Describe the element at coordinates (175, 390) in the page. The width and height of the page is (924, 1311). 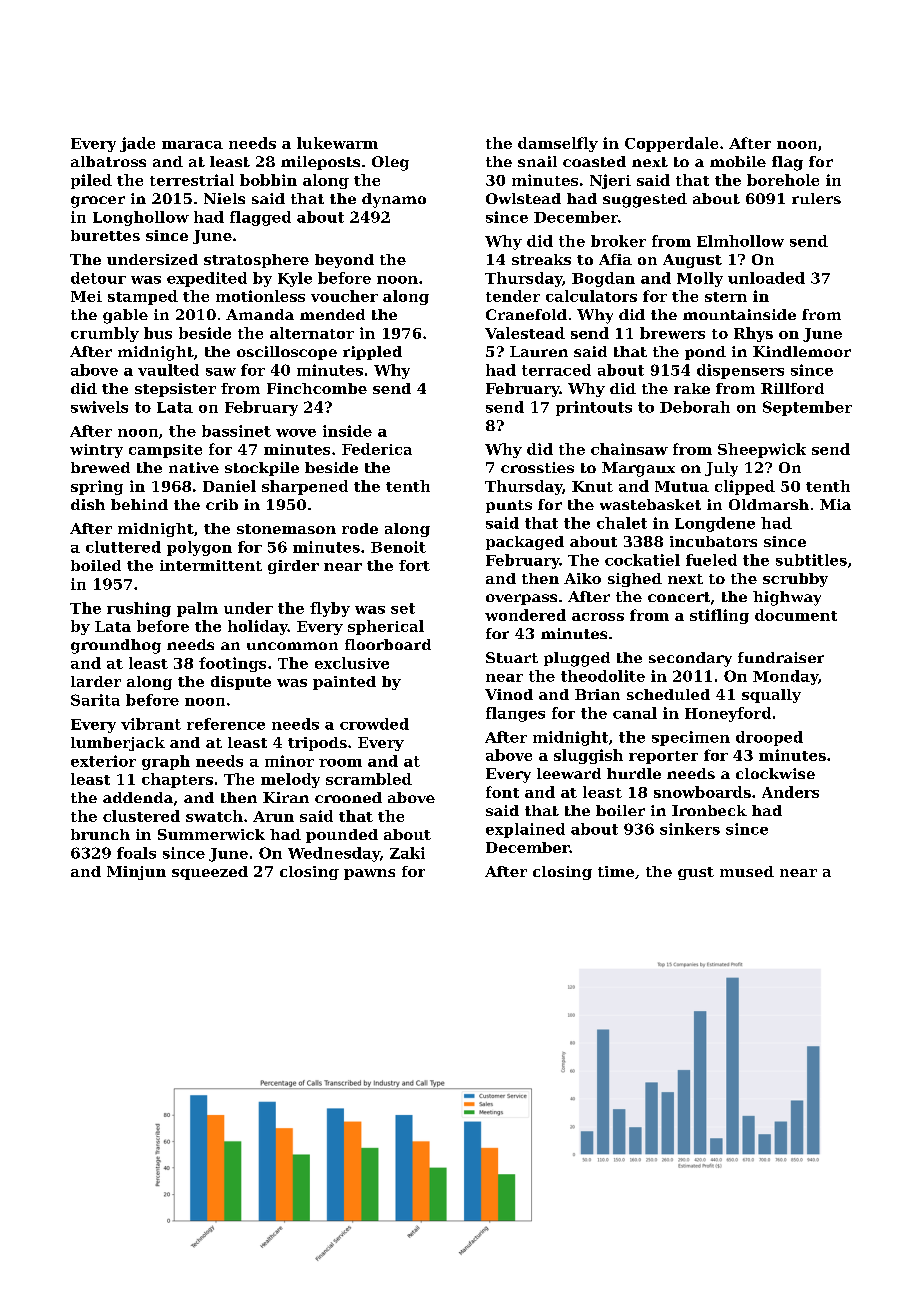
I see `stepsister` at that location.
